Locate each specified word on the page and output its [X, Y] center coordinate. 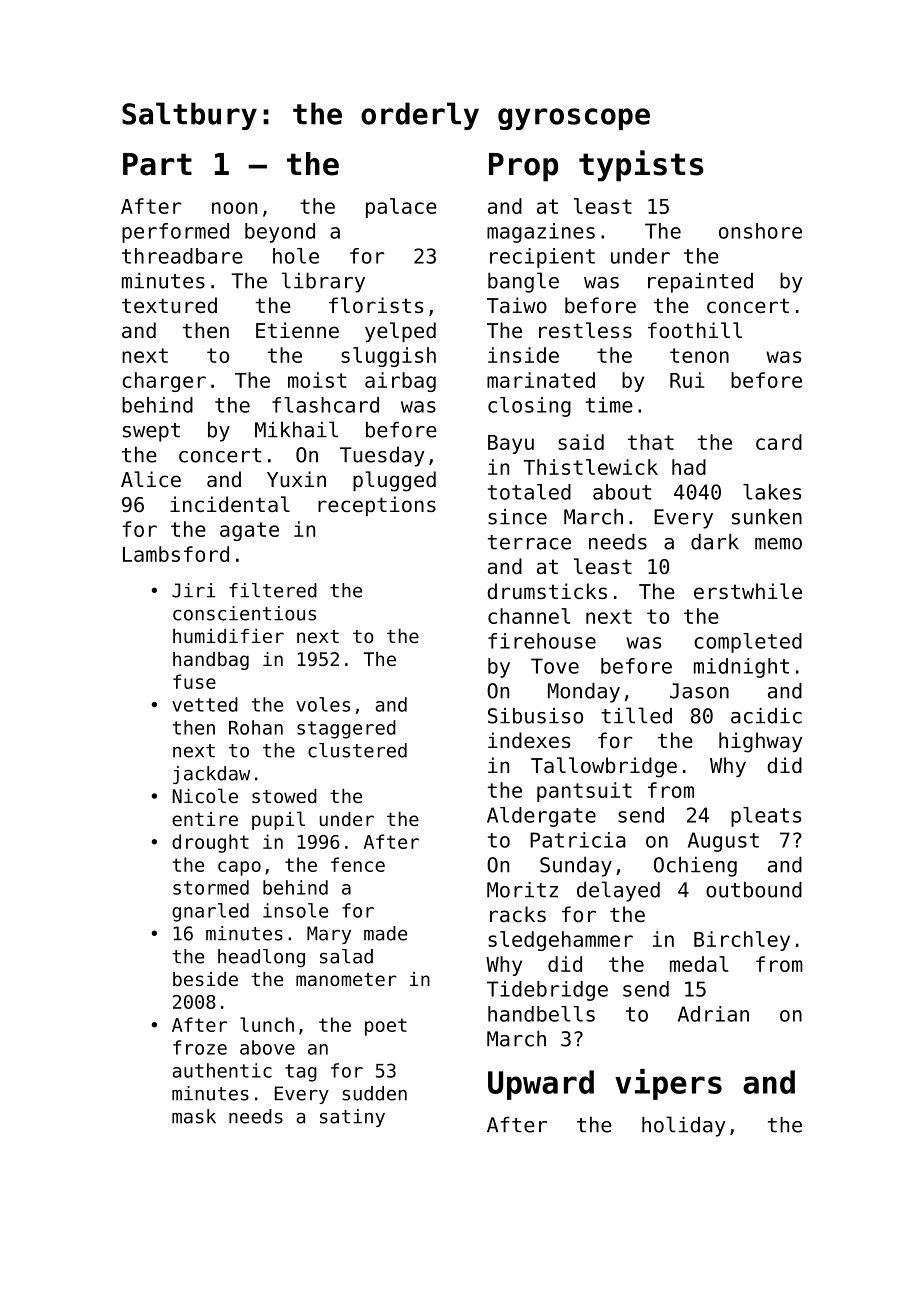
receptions [377, 506]
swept [151, 432]
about [622, 492]
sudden [374, 1093]
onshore [760, 231]
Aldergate [541, 817]
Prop [523, 167]
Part [157, 164]
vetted [205, 704]
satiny [352, 1118]
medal [699, 964]
